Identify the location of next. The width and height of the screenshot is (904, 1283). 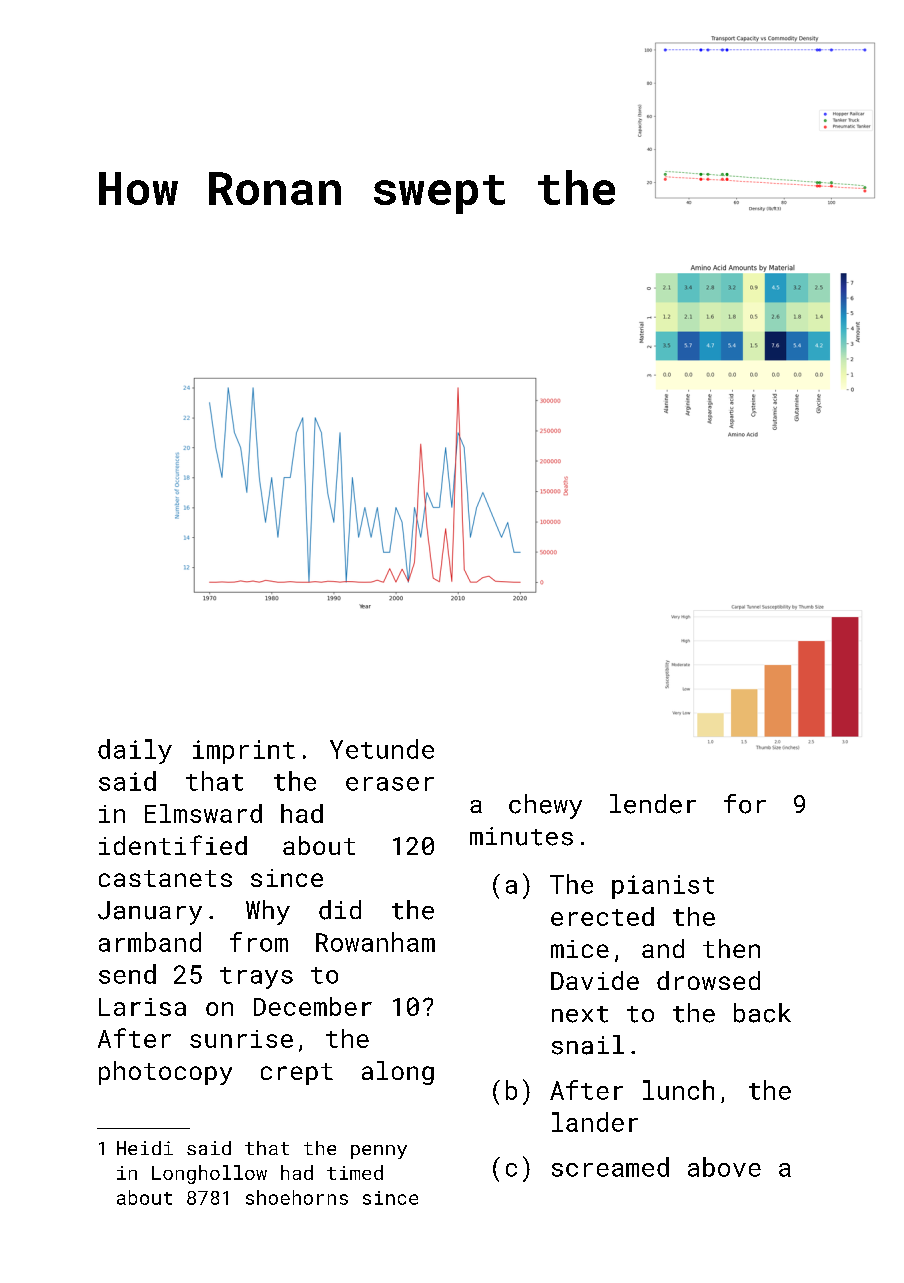
(580, 1014).
